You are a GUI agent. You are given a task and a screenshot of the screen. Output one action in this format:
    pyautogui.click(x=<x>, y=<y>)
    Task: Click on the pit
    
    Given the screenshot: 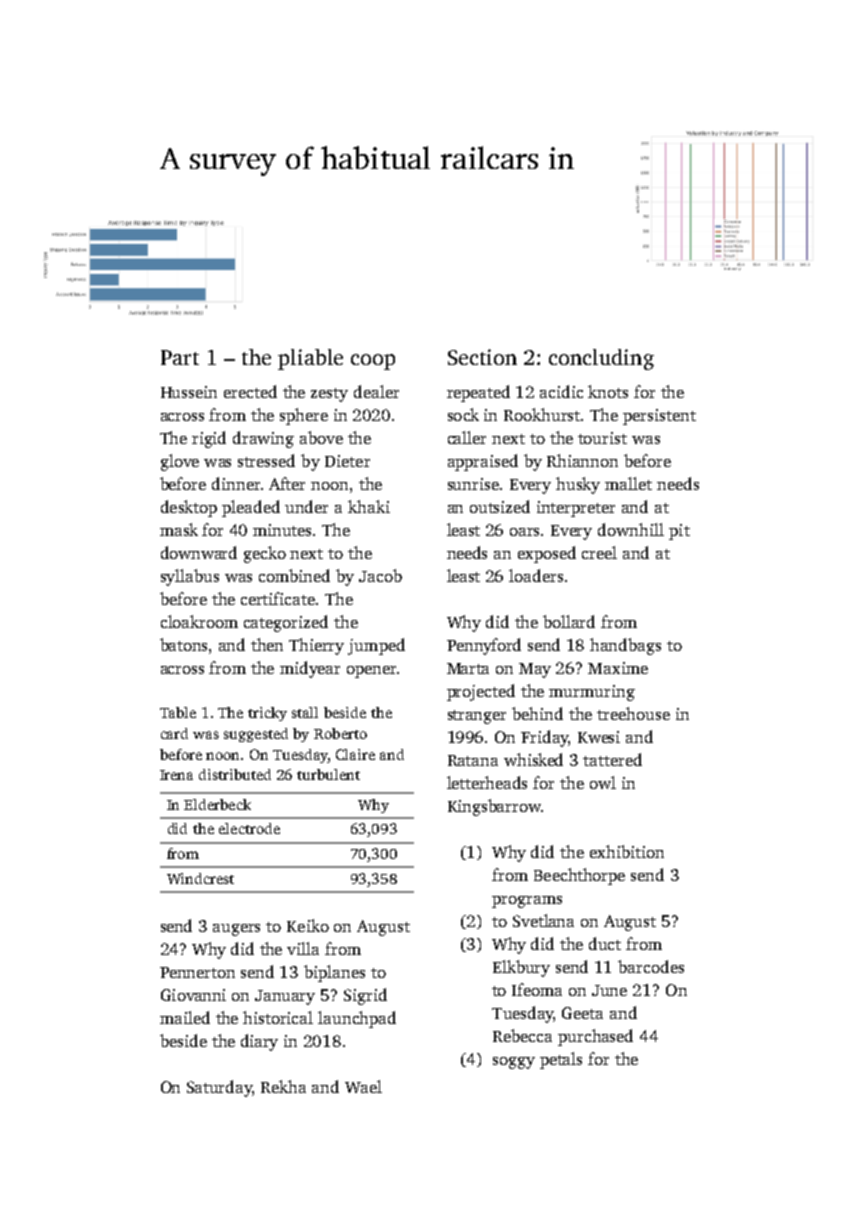 What is the action you would take?
    pyautogui.click(x=679, y=532)
